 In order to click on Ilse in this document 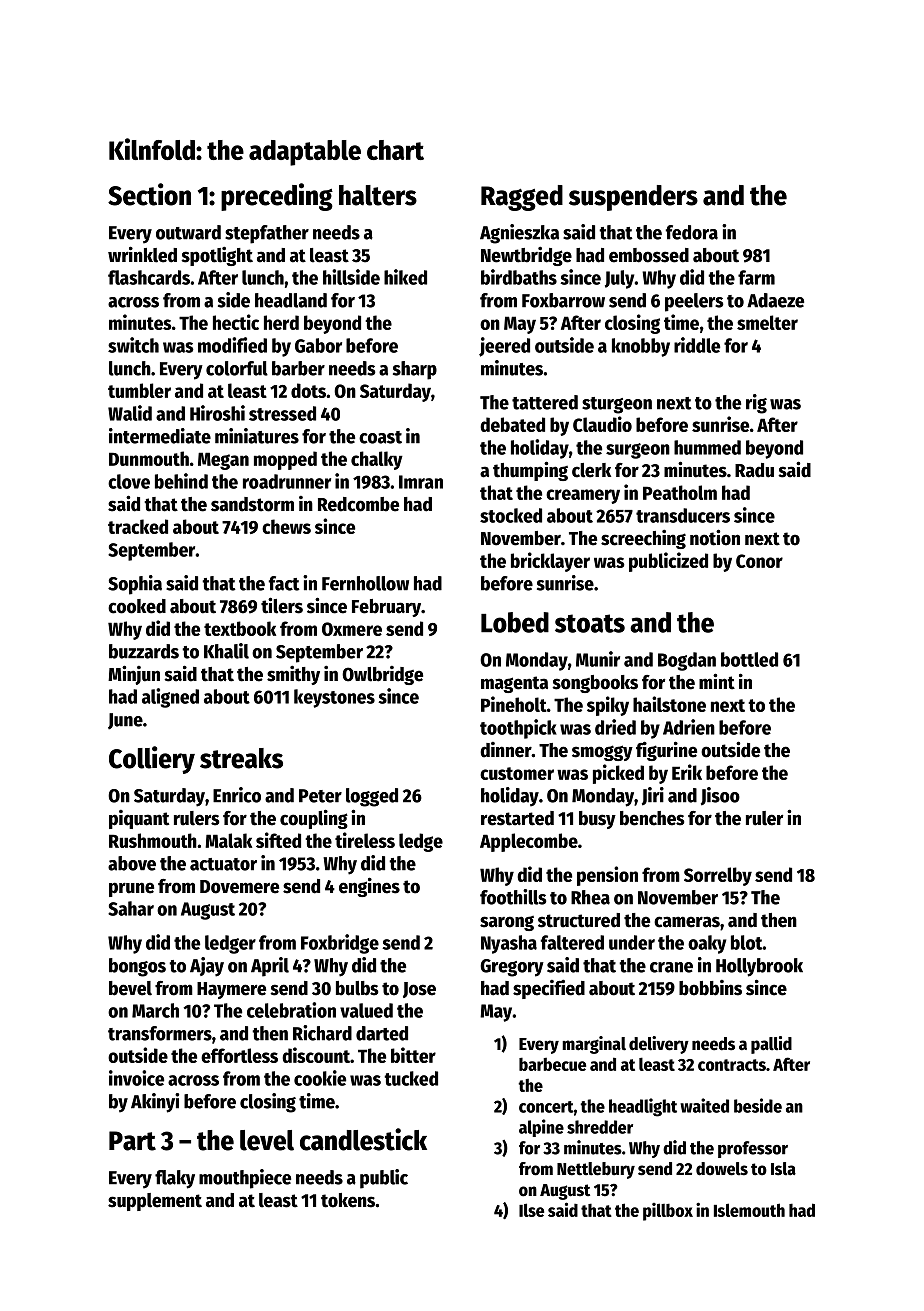, I will do `click(531, 1210)`.
